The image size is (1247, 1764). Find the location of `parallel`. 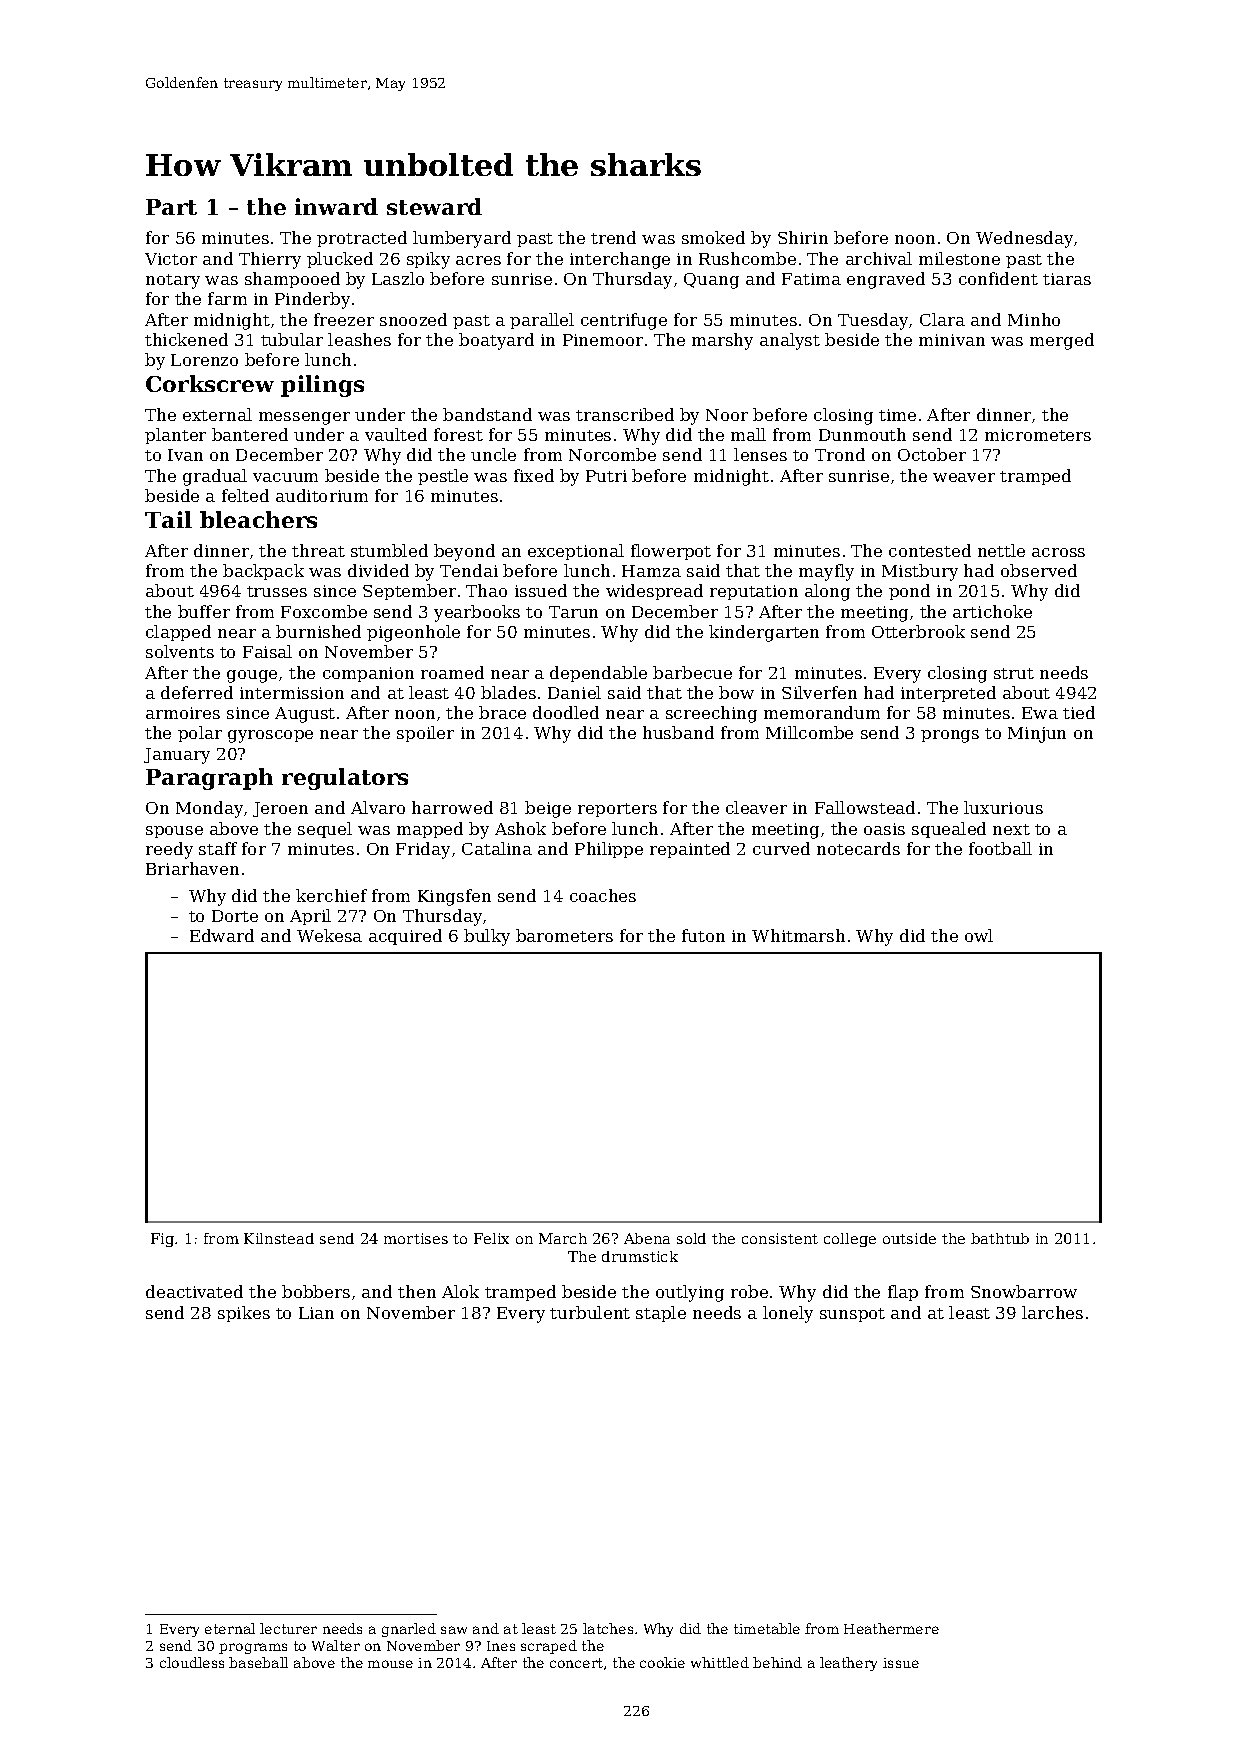

parallel is located at coordinates (542, 321).
